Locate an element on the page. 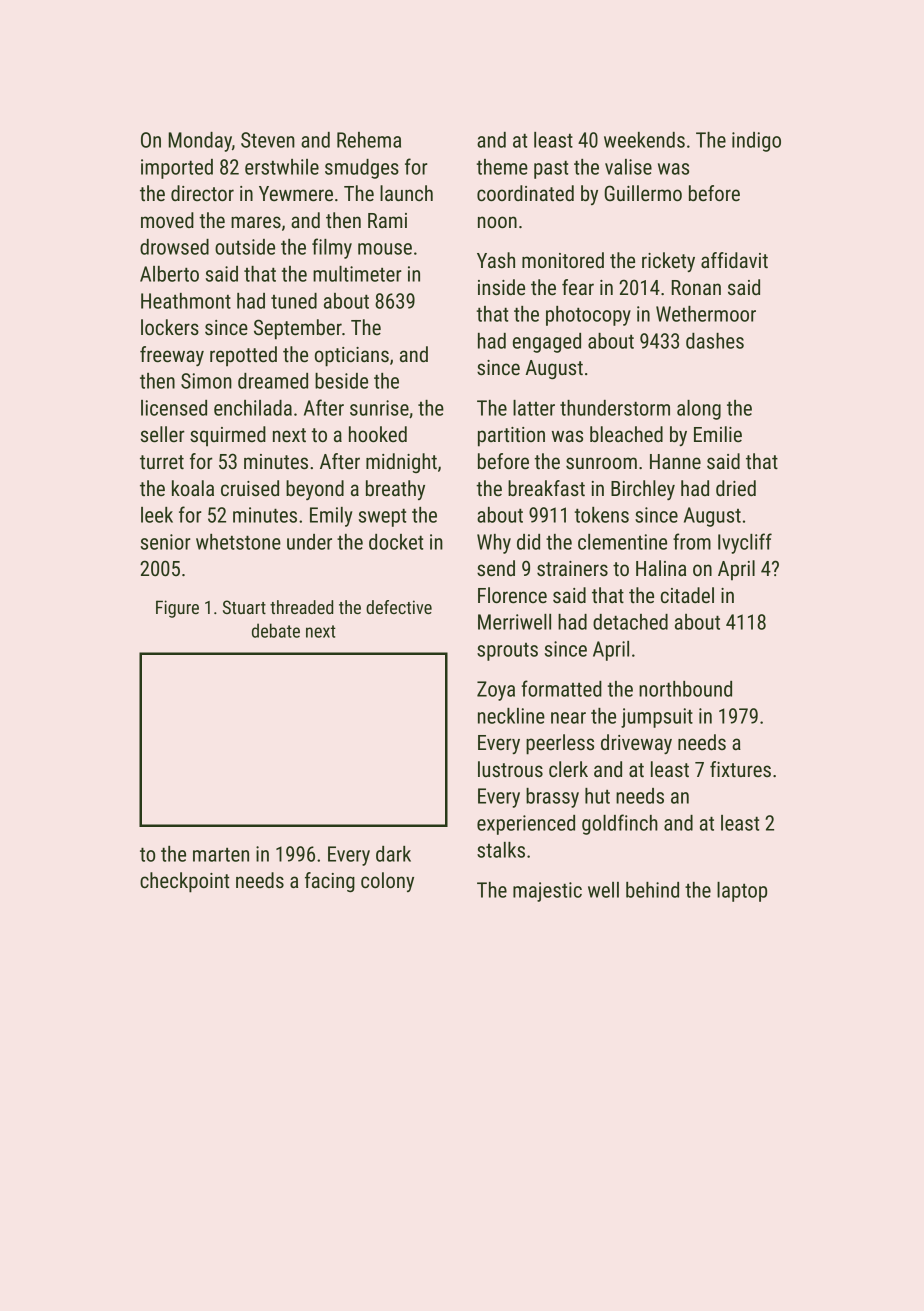 This image has width=924, height=1311. fixtures is located at coordinates (740, 769).
